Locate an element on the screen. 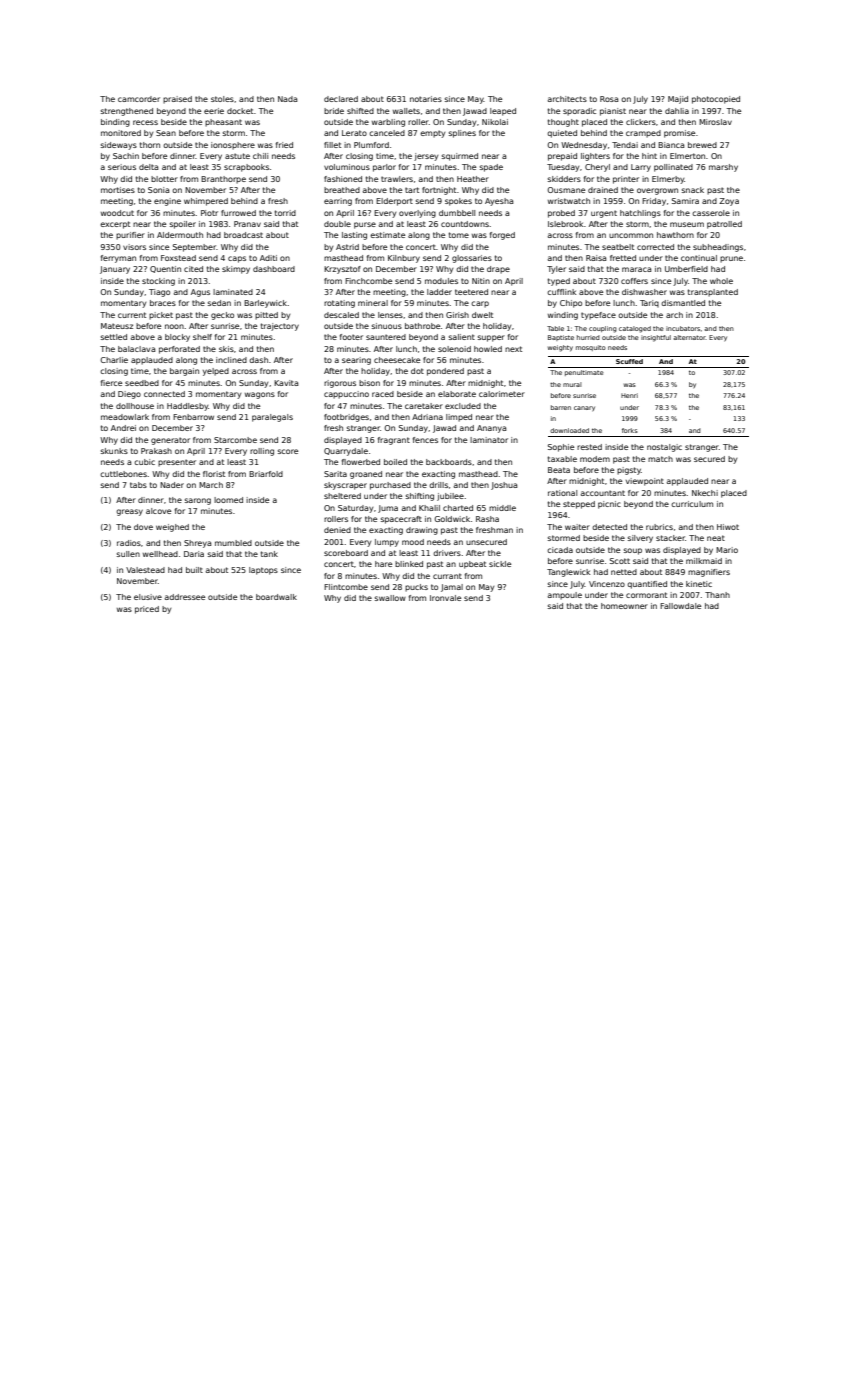  boardwalk is located at coordinates (276, 597).
